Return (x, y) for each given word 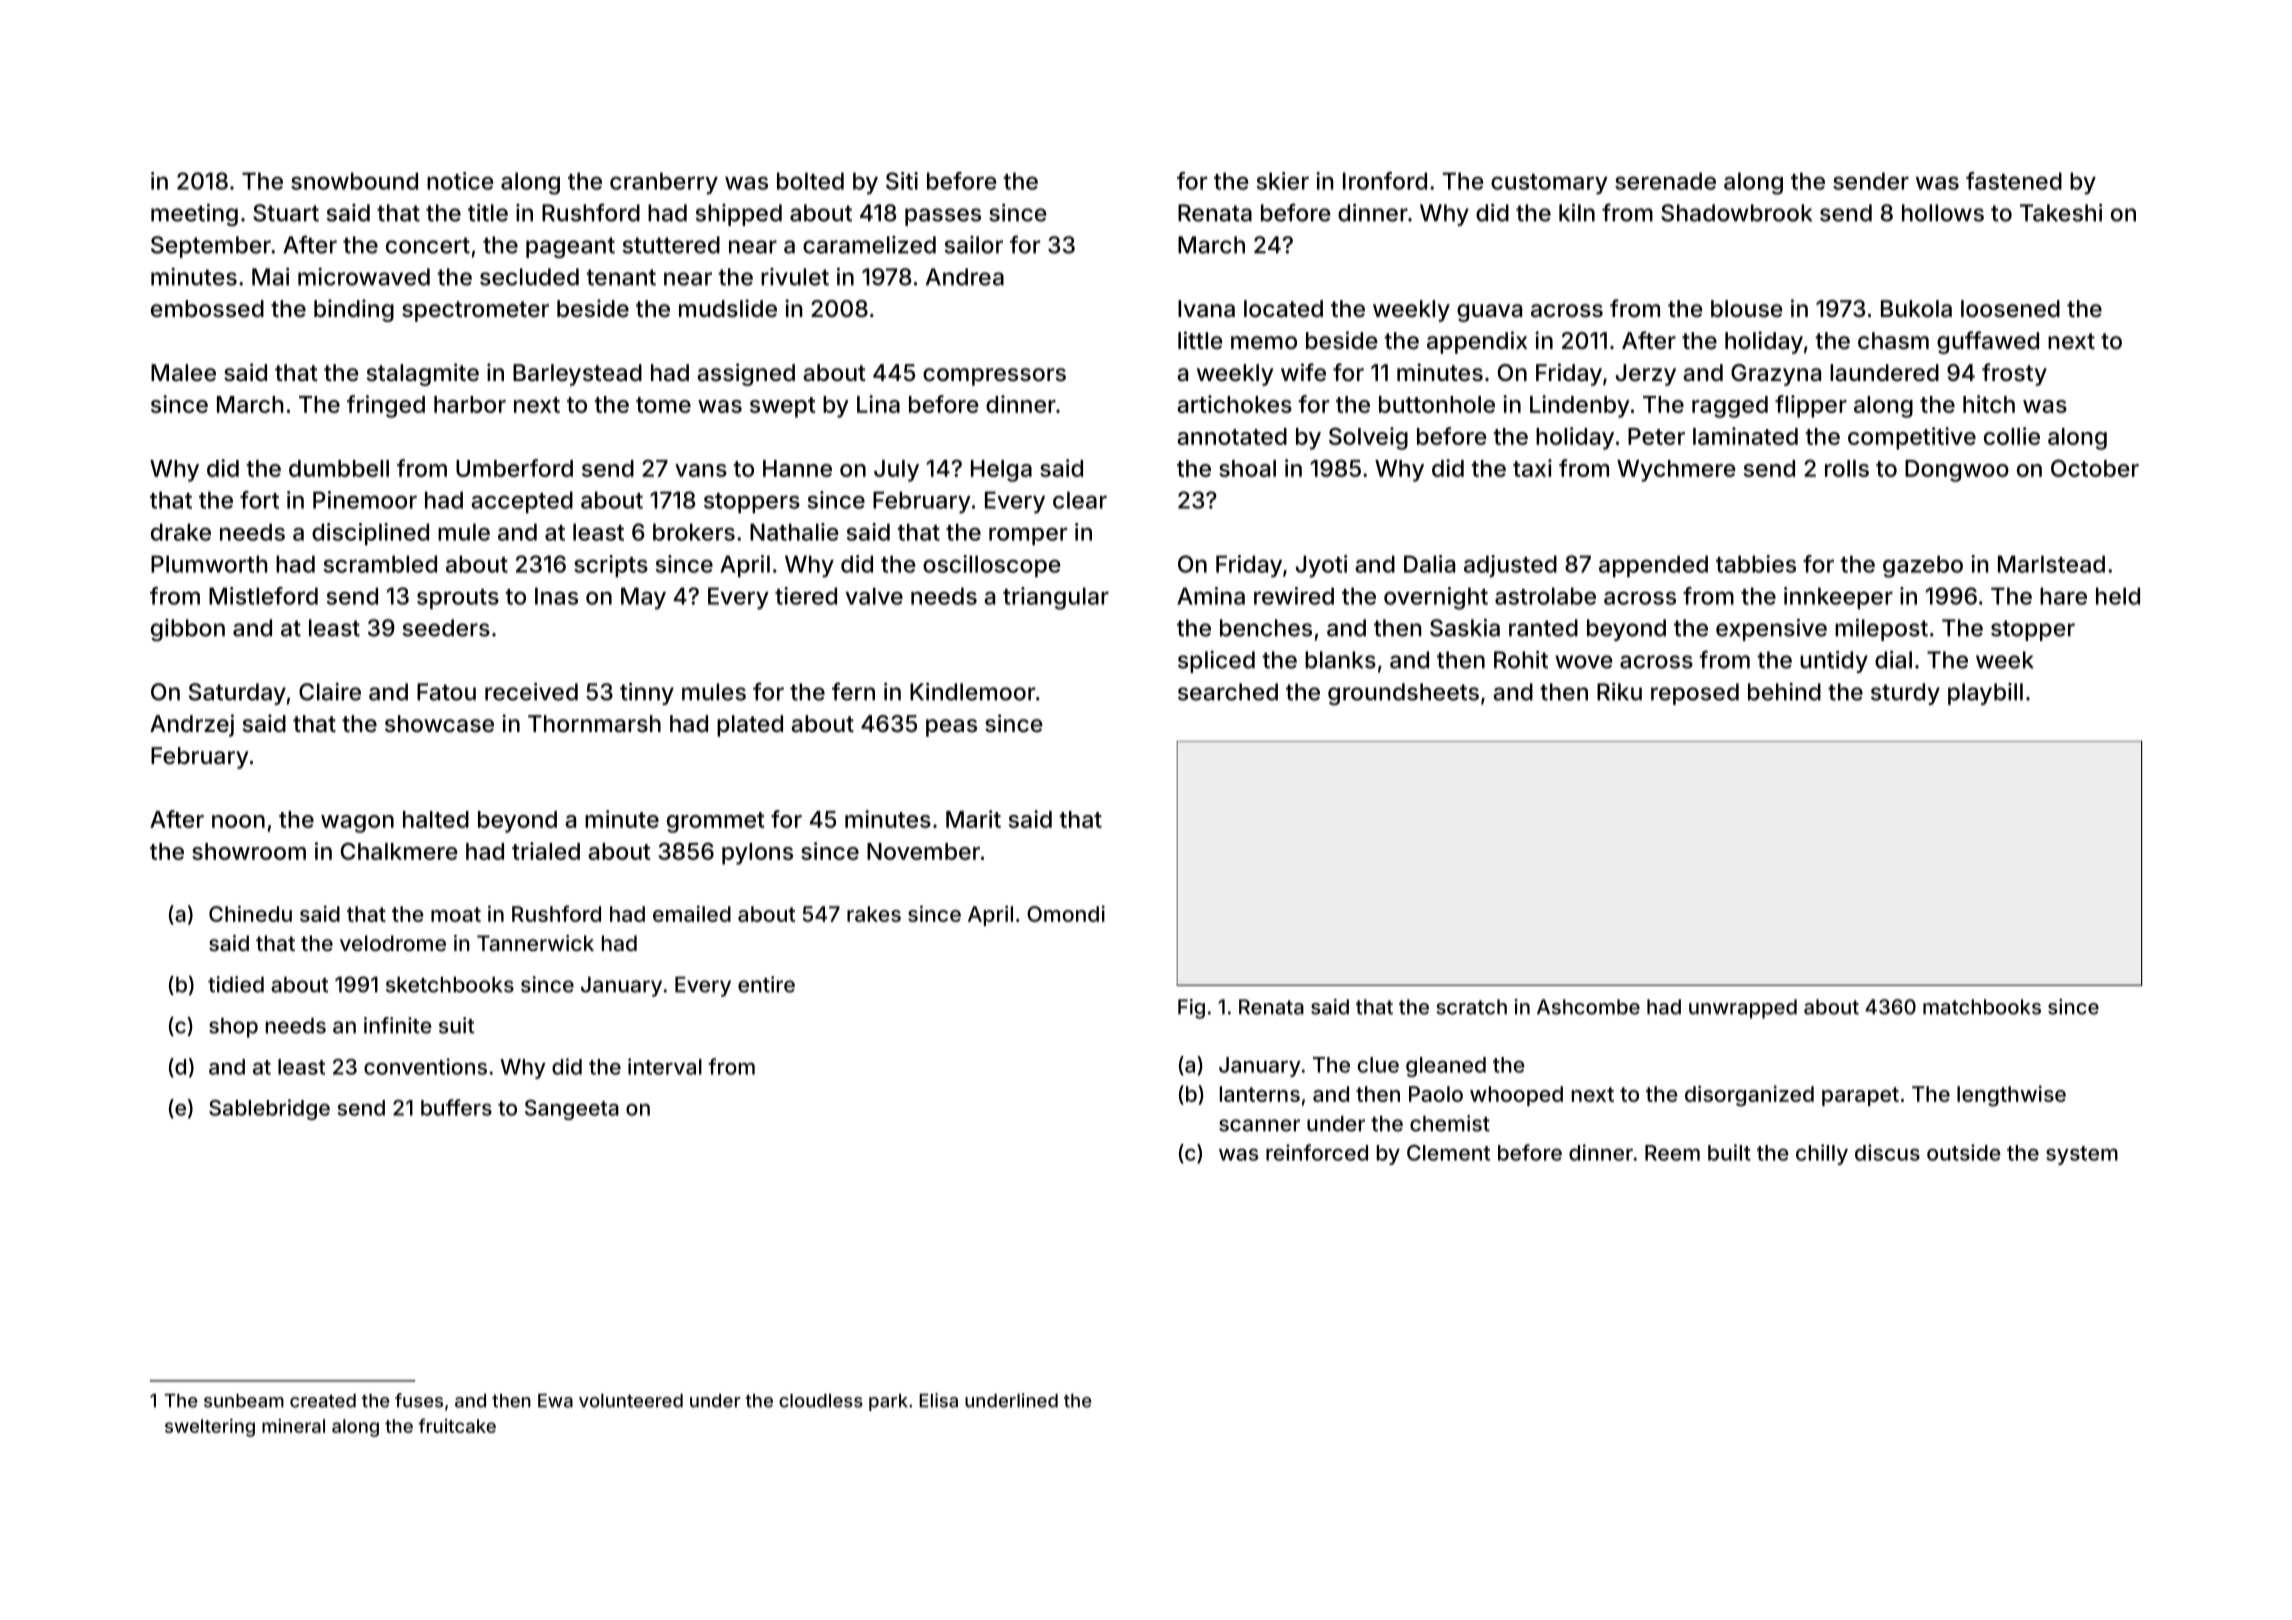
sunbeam (244, 1401)
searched (1228, 692)
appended (1653, 566)
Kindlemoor (972, 692)
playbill (1985, 694)
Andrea (965, 277)
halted (436, 819)
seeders (446, 628)
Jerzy (1646, 375)
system (2082, 1155)
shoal (1247, 468)
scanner (1259, 1125)
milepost (1881, 630)
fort (259, 500)
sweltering (210, 1428)
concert (428, 245)
